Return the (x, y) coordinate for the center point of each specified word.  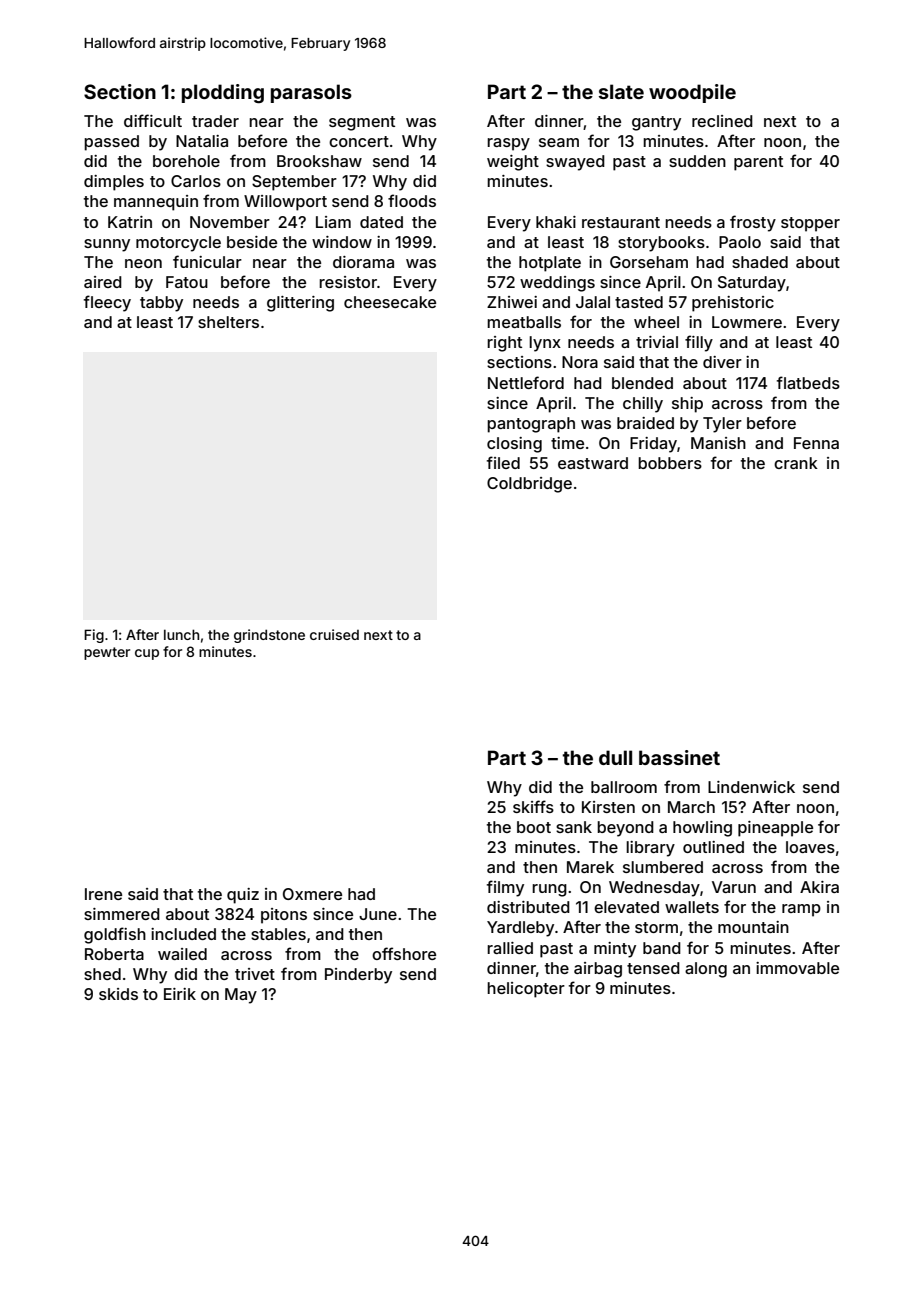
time (567, 443)
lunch (181, 634)
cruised (334, 634)
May (241, 996)
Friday (653, 445)
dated (381, 222)
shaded (760, 262)
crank (796, 463)
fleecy (107, 303)
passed (111, 143)
